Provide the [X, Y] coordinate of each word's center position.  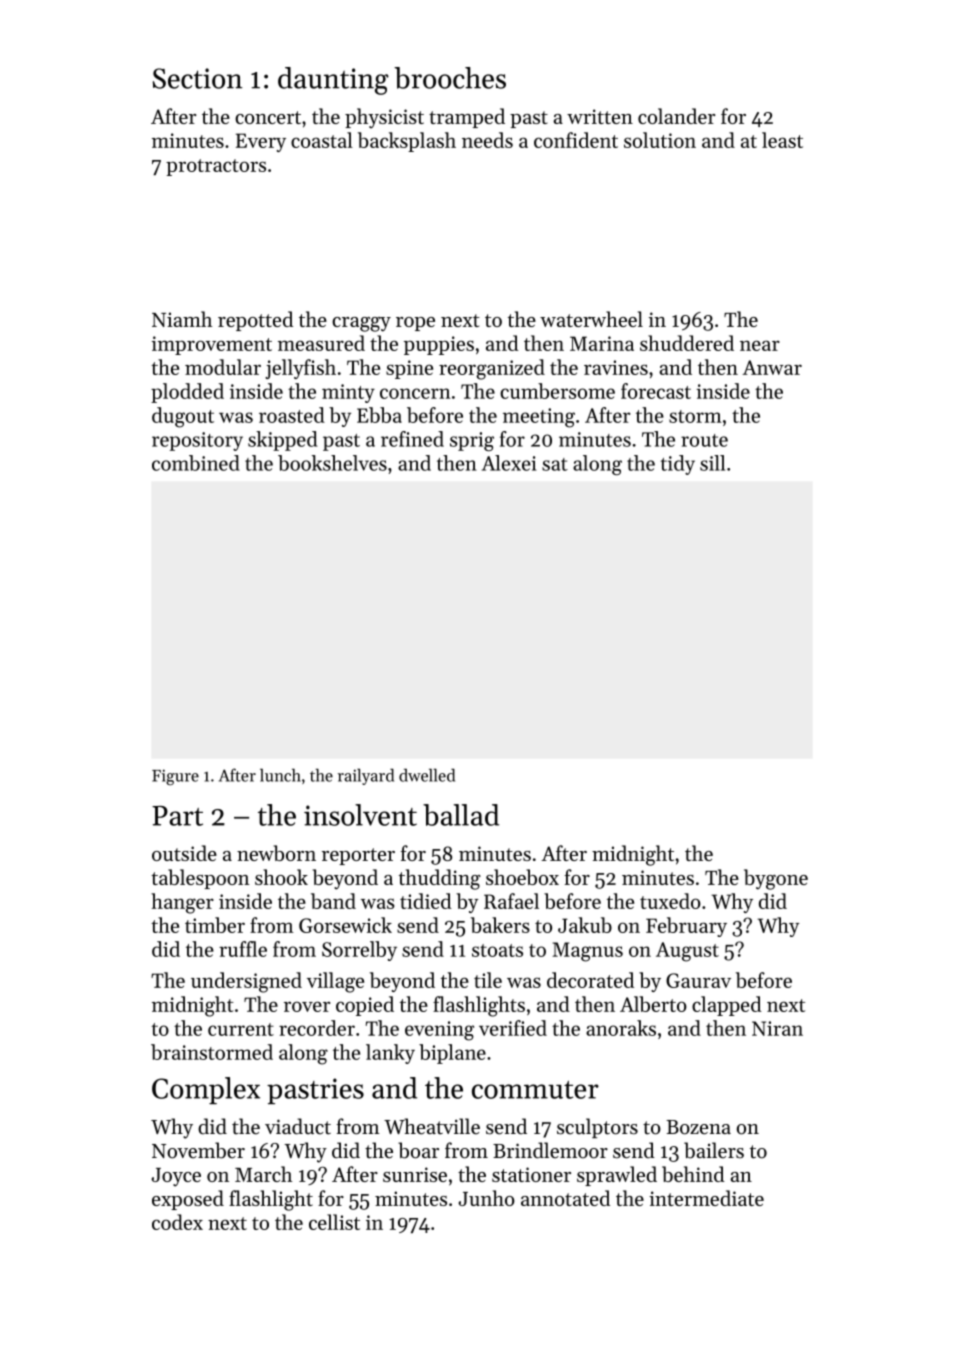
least [782, 140]
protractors [216, 167]
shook [281, 877]
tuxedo [670, 901]
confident [576, 140]
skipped [282, 441]
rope [415, 324]
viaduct [298, 1126]
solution [660, 140]
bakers [500, 925]
